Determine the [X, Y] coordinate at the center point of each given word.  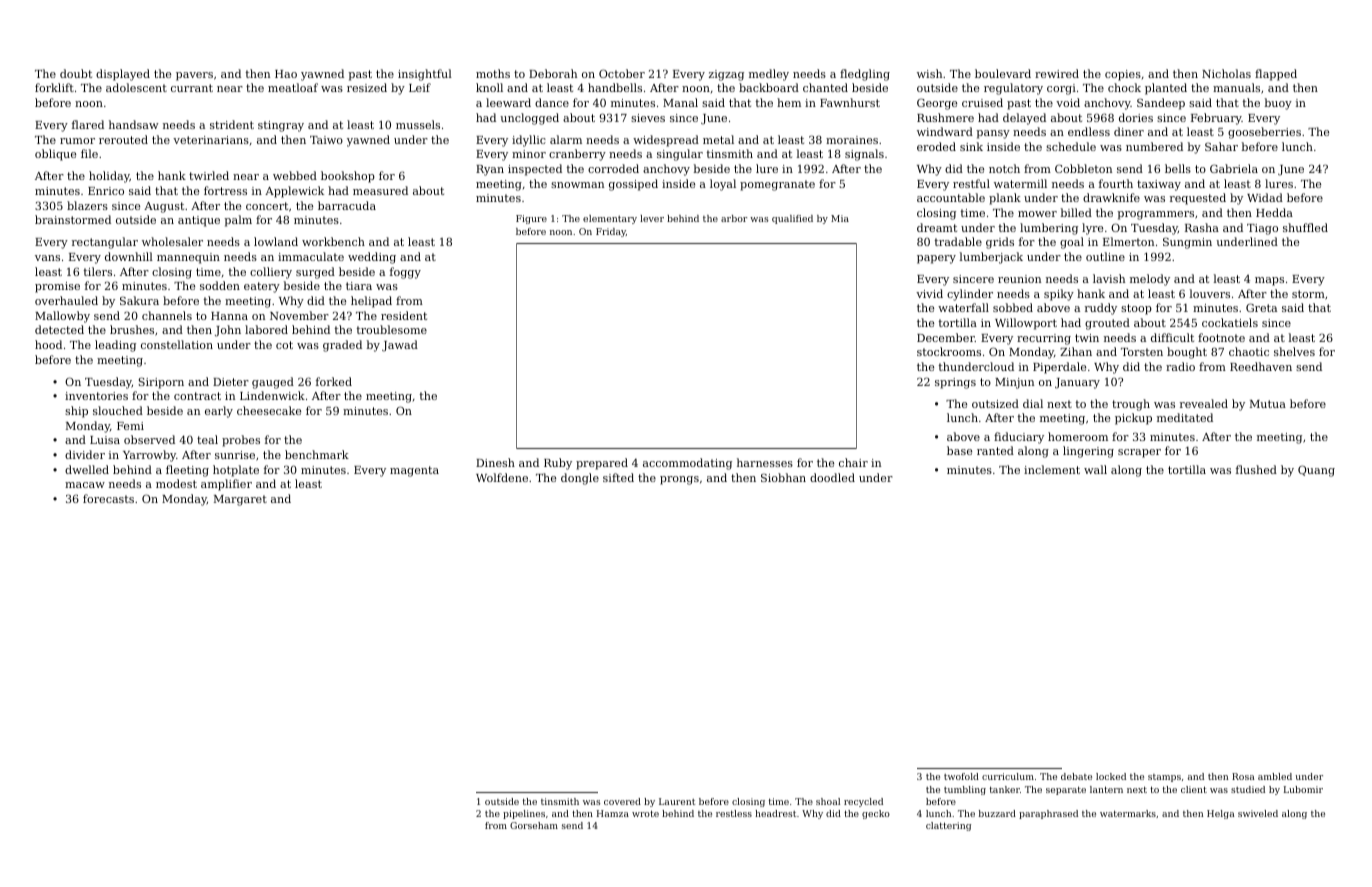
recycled [863, 802]
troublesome [391, 329]
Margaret [240, 500]
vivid [929, 293]
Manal [680, 102]
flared [88, 124]
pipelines [524, 814]
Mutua [1268, 404]
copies [1123, 75]
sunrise [235, 455]
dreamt [937, 227]
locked [1111, 776]
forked [334, 381]
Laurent [677, 801]
